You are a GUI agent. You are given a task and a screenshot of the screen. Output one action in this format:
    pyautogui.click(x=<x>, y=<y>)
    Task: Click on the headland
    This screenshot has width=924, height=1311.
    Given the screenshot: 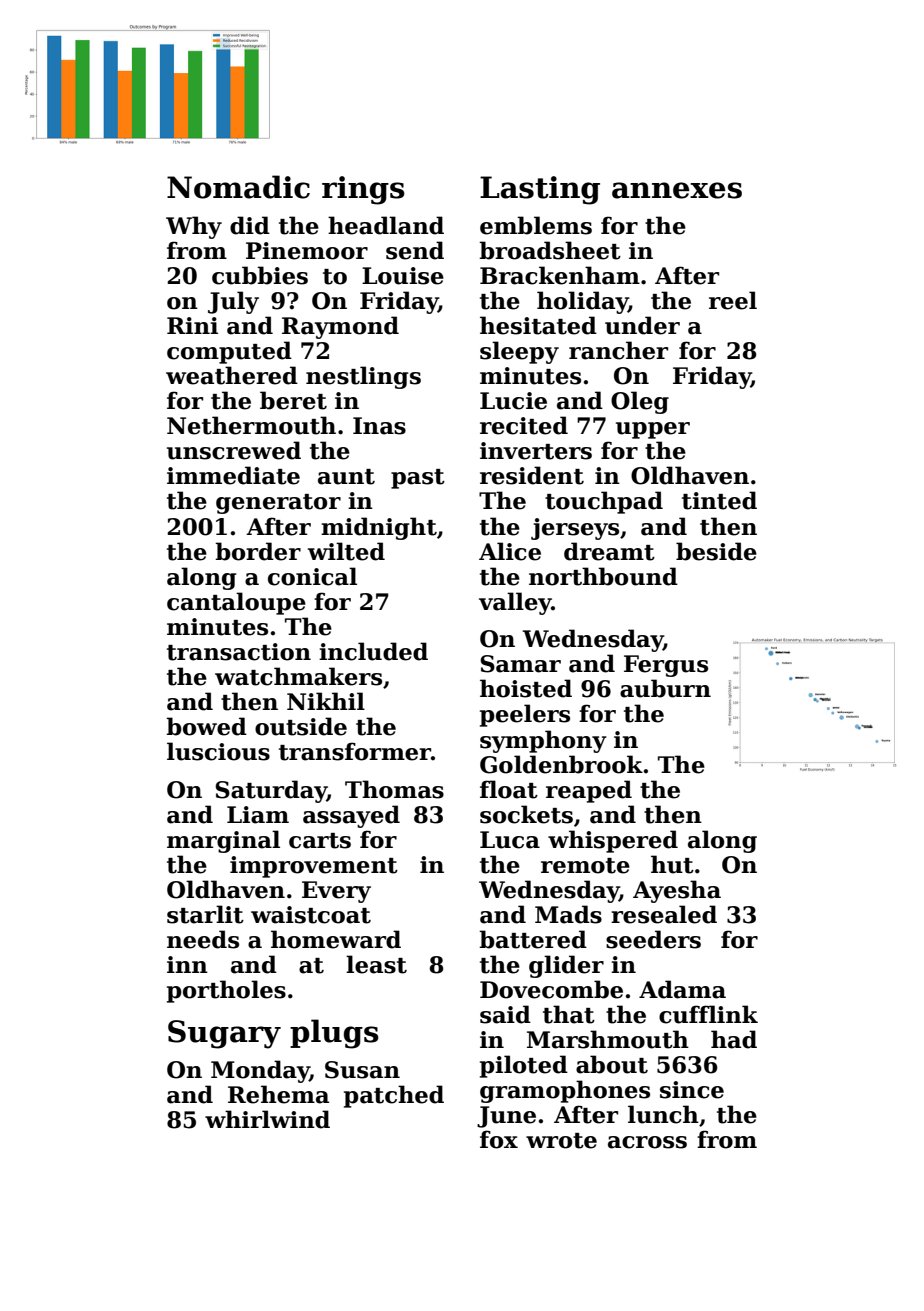 What is the action you would take?
    pyautogui.click(x=386, y=225)
